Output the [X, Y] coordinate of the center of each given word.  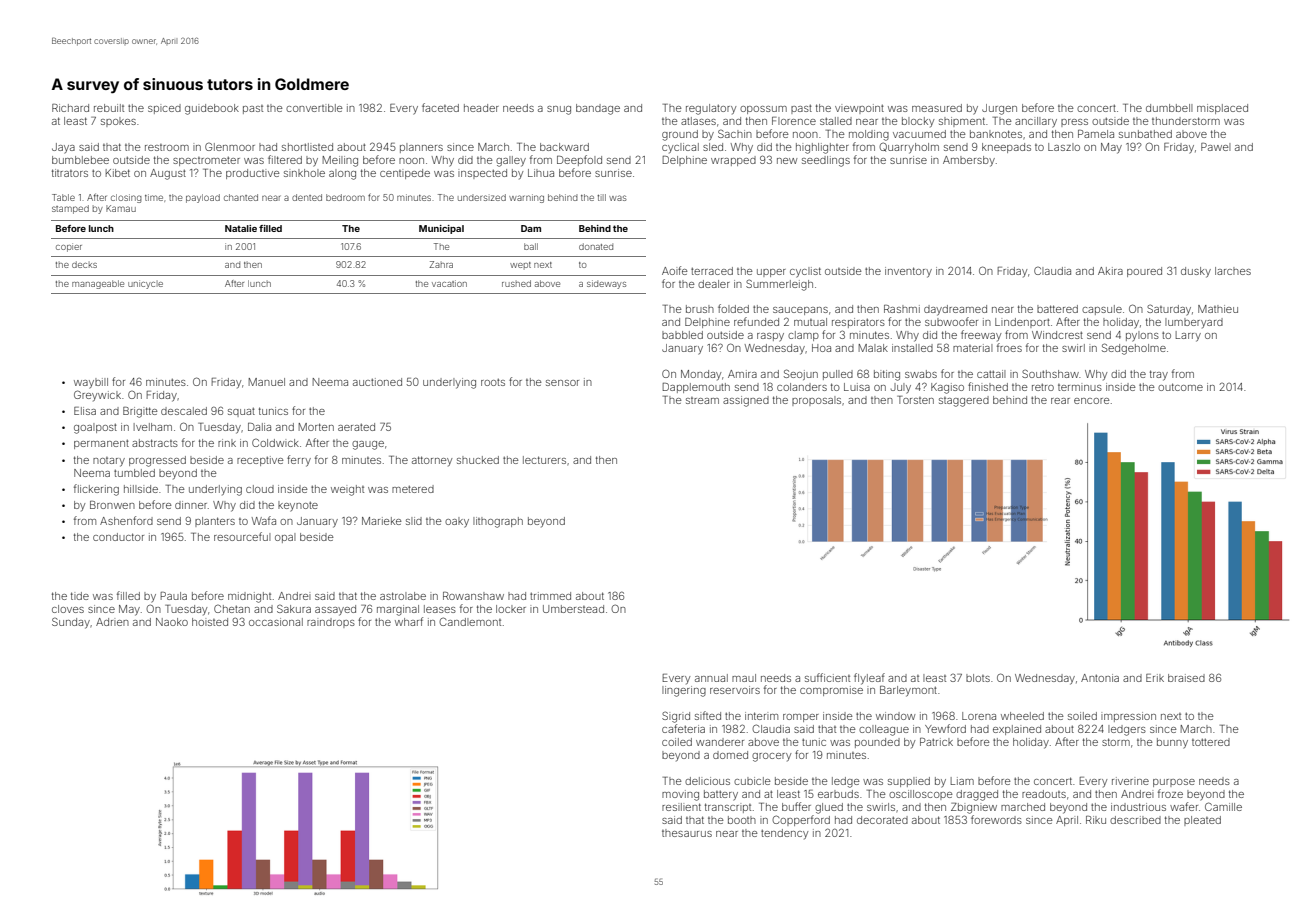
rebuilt [109, 108]
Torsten [915, 400]
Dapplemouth [696, 388]
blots [978, 678]
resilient [681, 807]
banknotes [996, 134]
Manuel [267, 382]
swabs [921, 374]
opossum [763, 110]
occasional [276, 622]
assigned [746, 401]
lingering [684, 691]
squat [241, 412]
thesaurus [687, 833]
